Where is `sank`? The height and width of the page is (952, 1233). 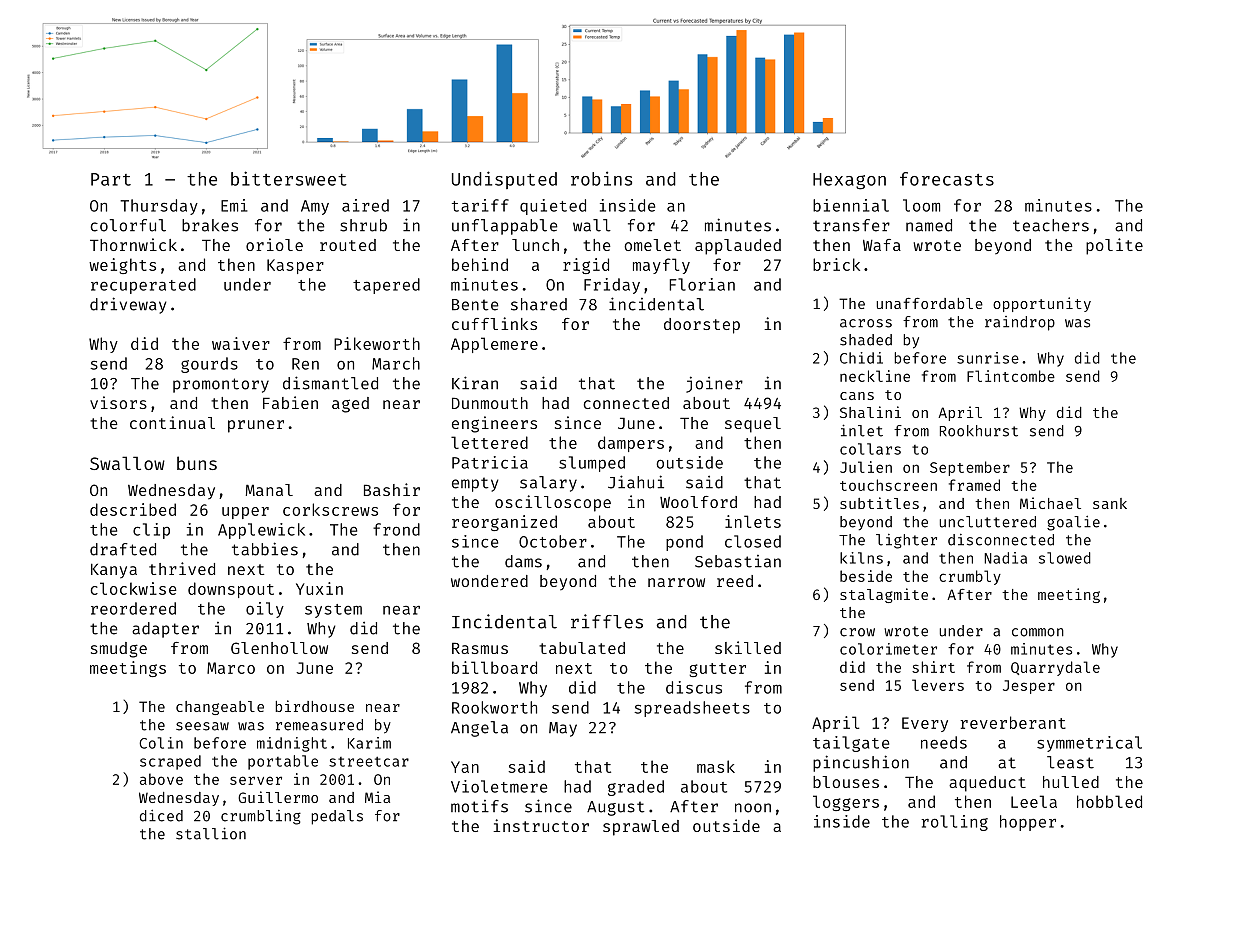 sank is located at coordinates (1110, 503).
